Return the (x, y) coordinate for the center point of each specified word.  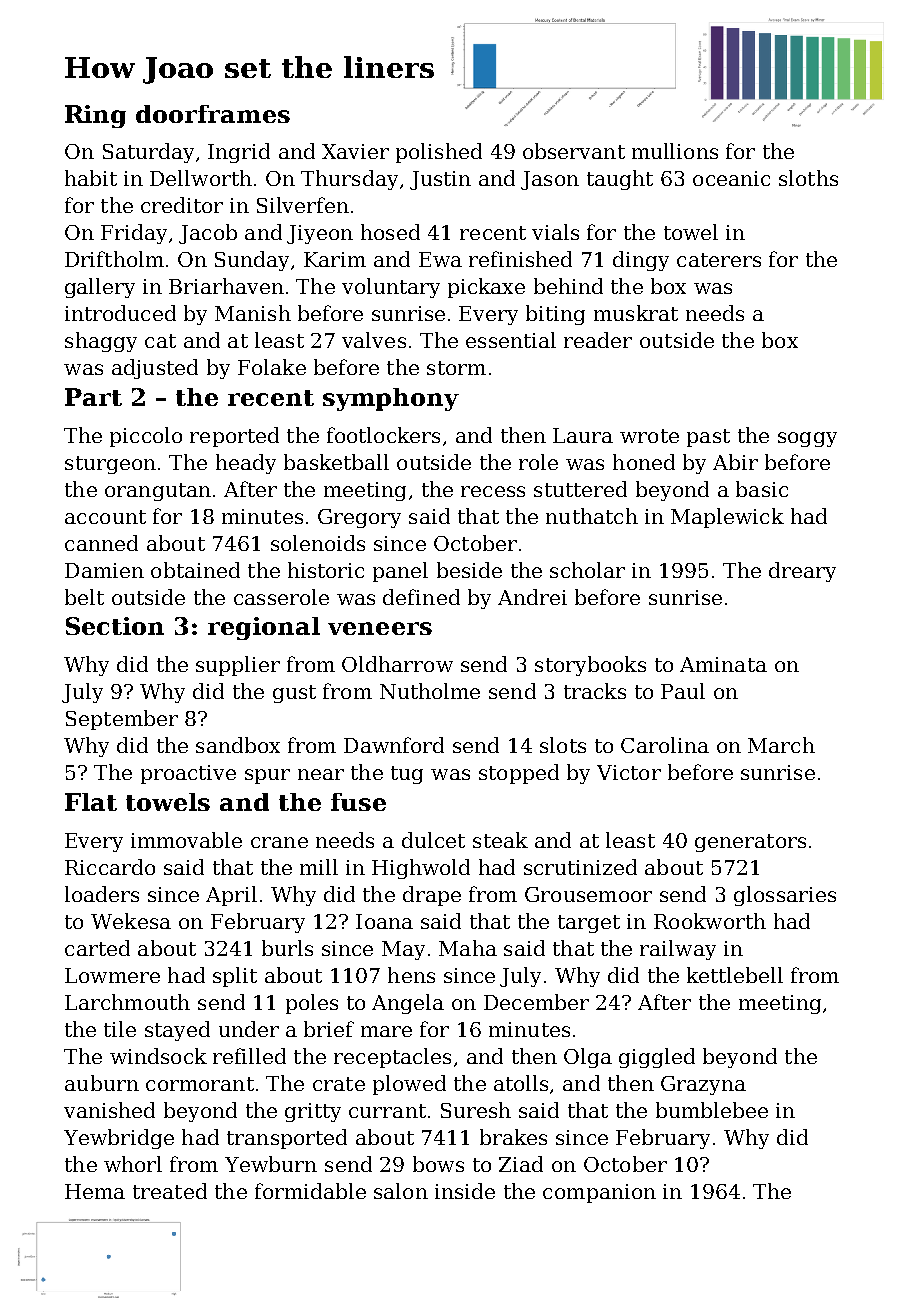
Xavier (355, 151)
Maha (468, 948)
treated (170, 1191)
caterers (719, 260)
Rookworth (710, 921)
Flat (91, 802)
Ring (95, 116)
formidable (310, 1191)
